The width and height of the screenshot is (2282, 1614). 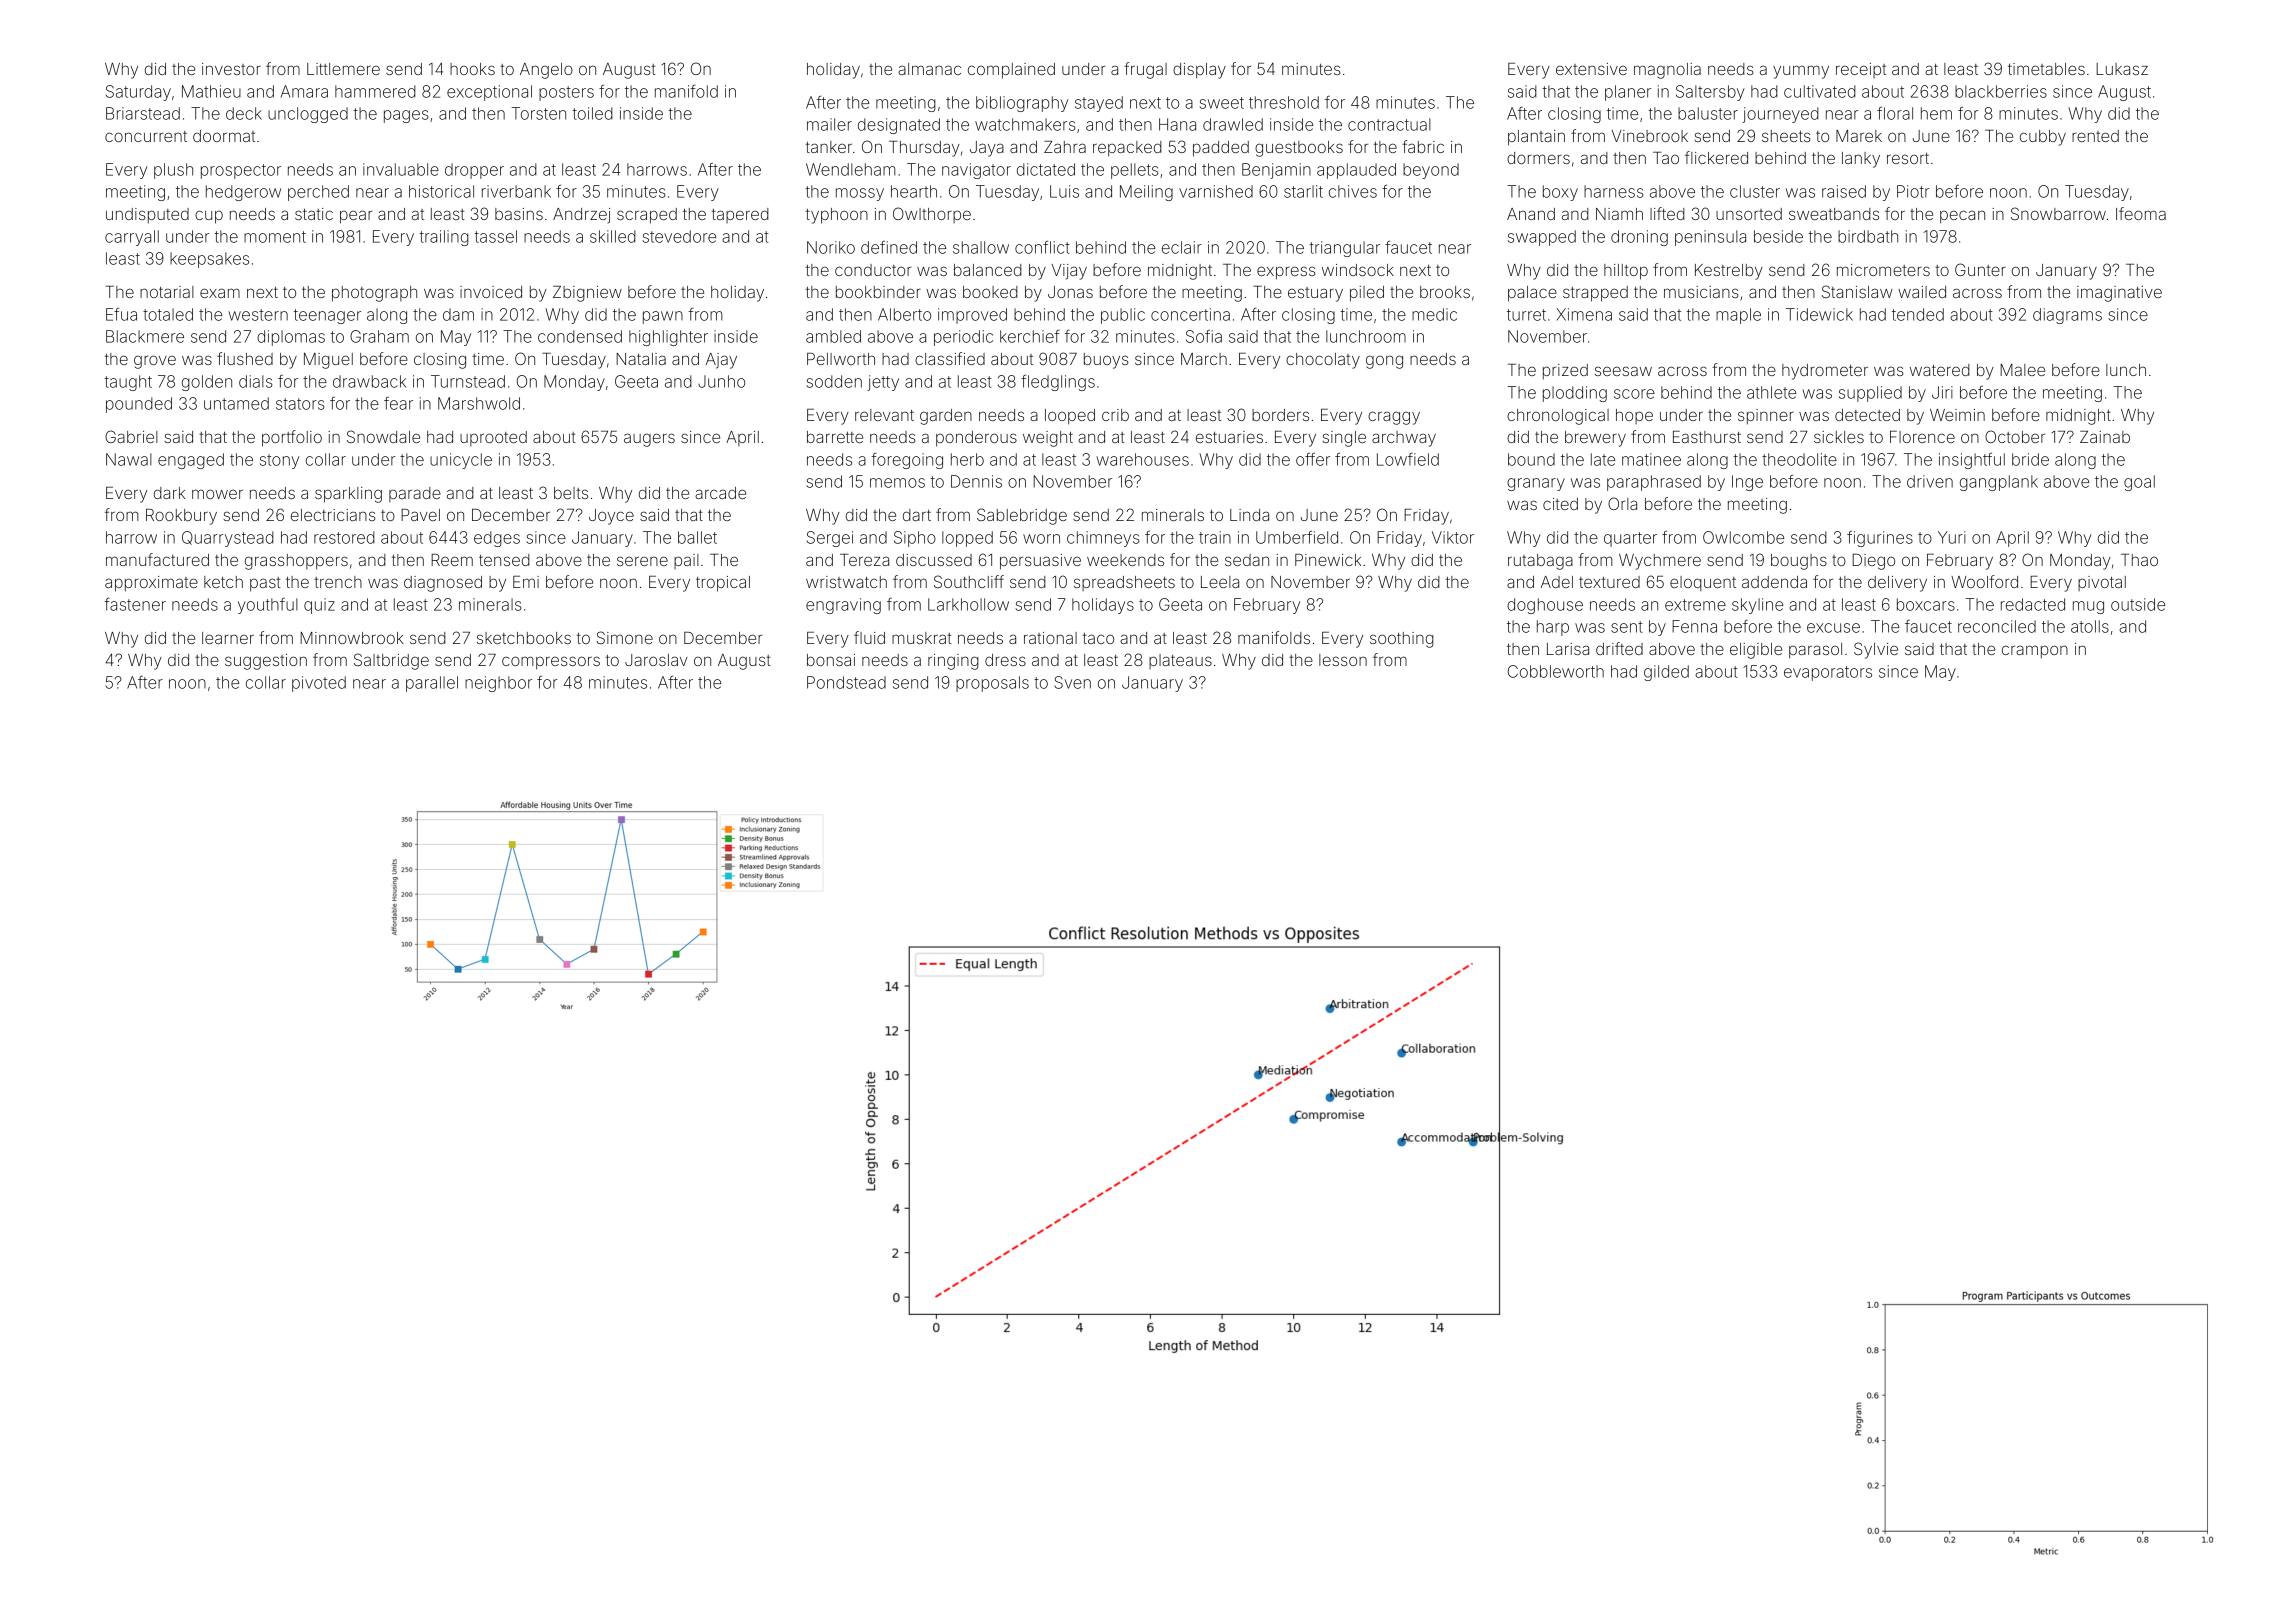 I want to click on keepsakes, so click(x=209, y=260).
